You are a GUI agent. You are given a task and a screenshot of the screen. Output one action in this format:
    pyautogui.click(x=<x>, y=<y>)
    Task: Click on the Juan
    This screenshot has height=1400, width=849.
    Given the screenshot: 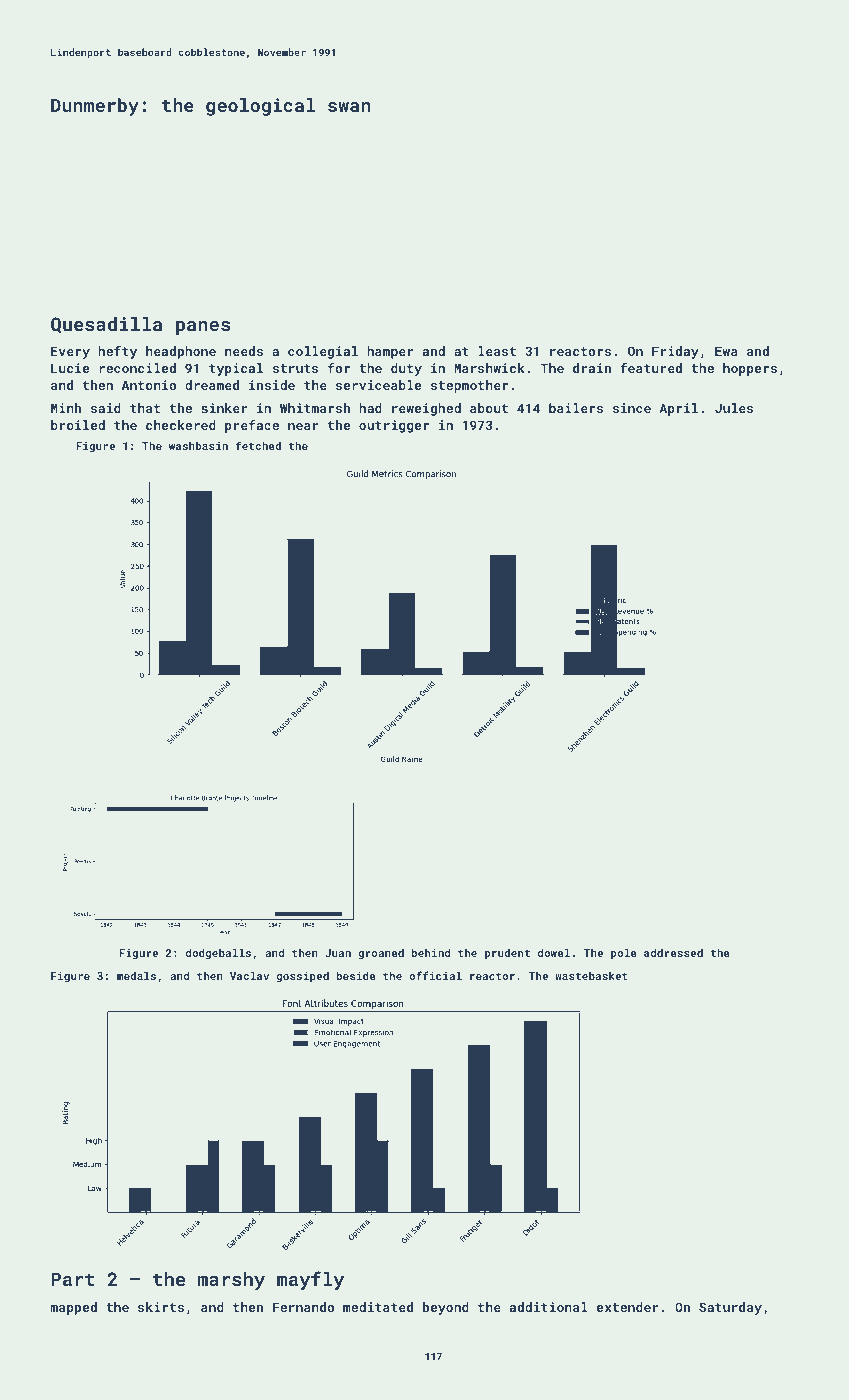 What is the action you would take?
    pyautogui.click(x=338, y=953)
